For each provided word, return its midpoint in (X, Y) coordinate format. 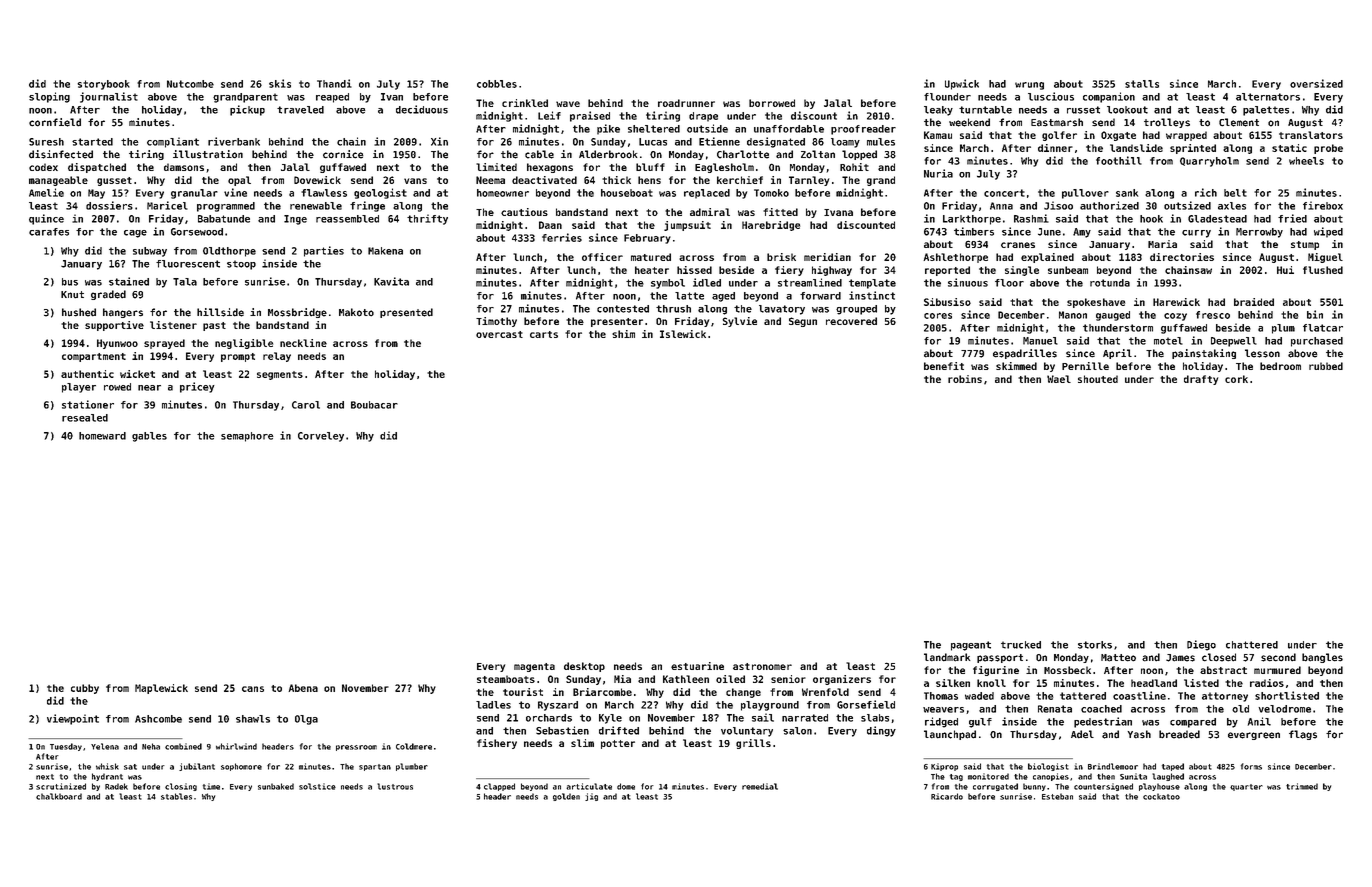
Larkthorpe (972, 220)
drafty (1201, 380)
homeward (102, 436)
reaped (332, 98)
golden (566, 797)
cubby (85, 689)
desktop (584, 667)
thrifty (427, 219)
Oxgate (1118, 136)
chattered (1252, 645)
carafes (49, 232)
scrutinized (61, 786)
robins (965, 379)
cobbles (497, 84)
